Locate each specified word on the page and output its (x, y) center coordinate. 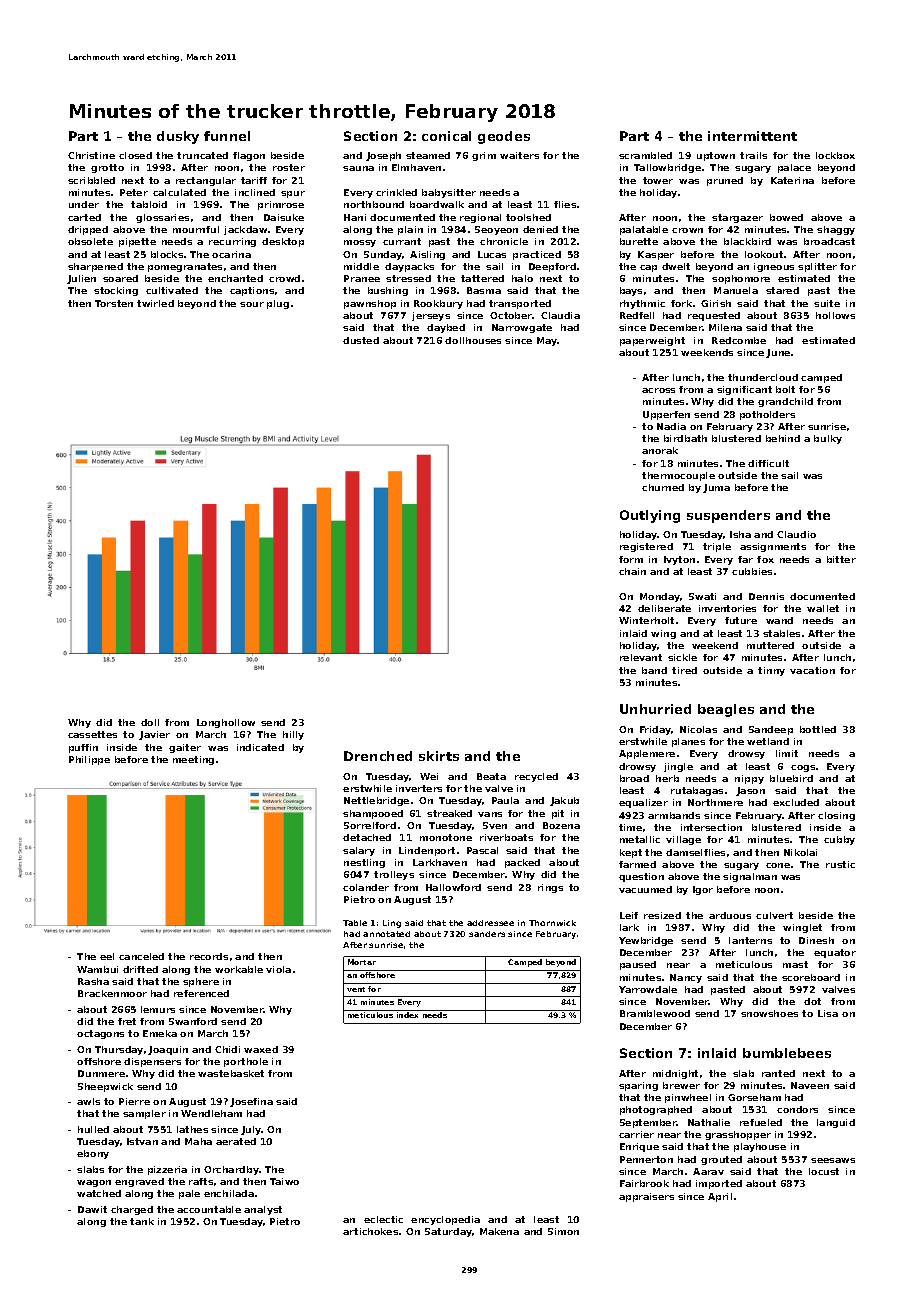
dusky (178, 137)
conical (446, 136)
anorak (660, 450)
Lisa (828, 1013)
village (683, 840)
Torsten (114, 303)
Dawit (92, 1209)
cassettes (92, 734)
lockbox (835, 155)
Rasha (93, 981)
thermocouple (678, 476)
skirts (439, 756)
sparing (638, 1086)
